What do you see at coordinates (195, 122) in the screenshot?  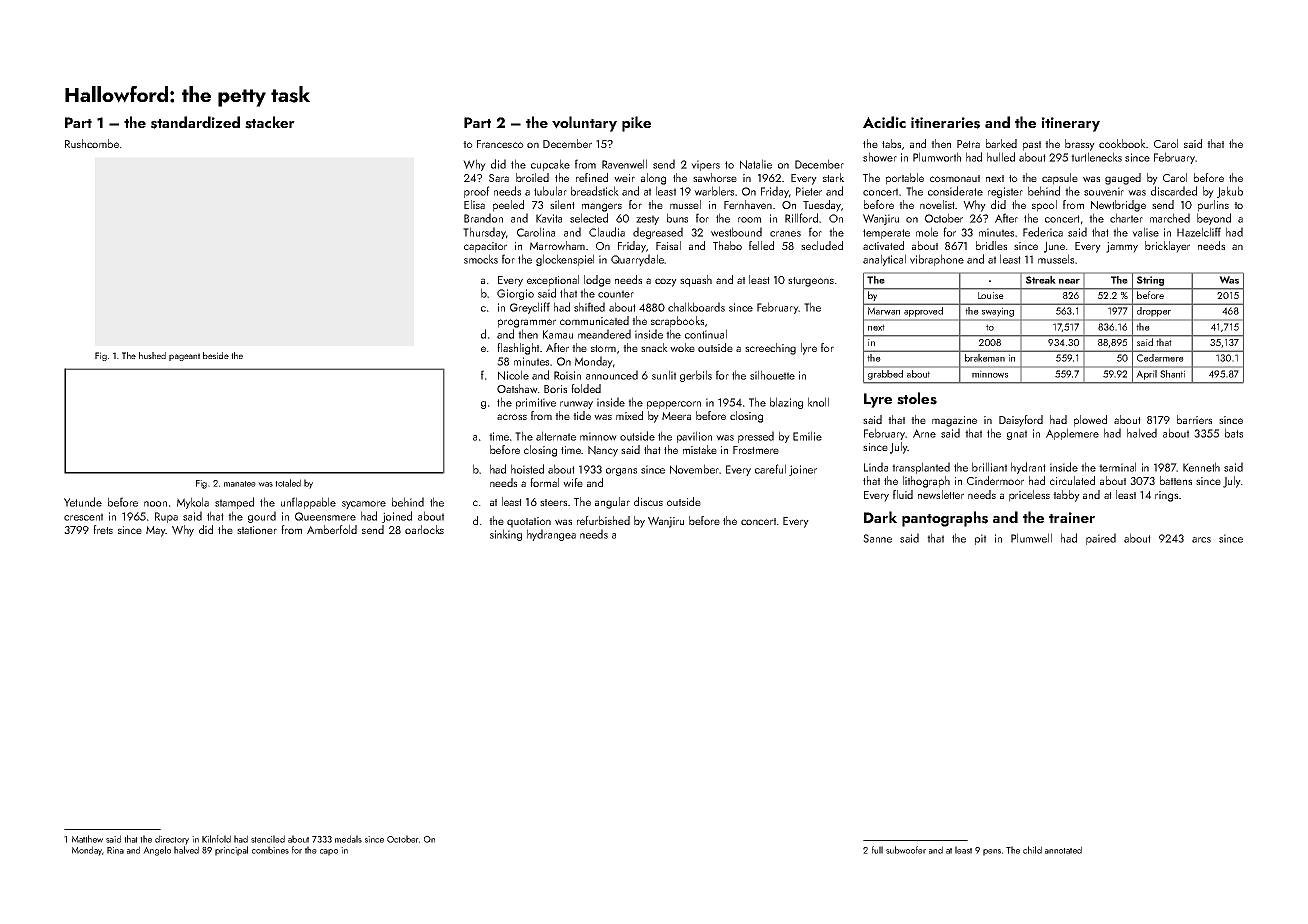 I see `standardized` at bounding box center [195, 122].
